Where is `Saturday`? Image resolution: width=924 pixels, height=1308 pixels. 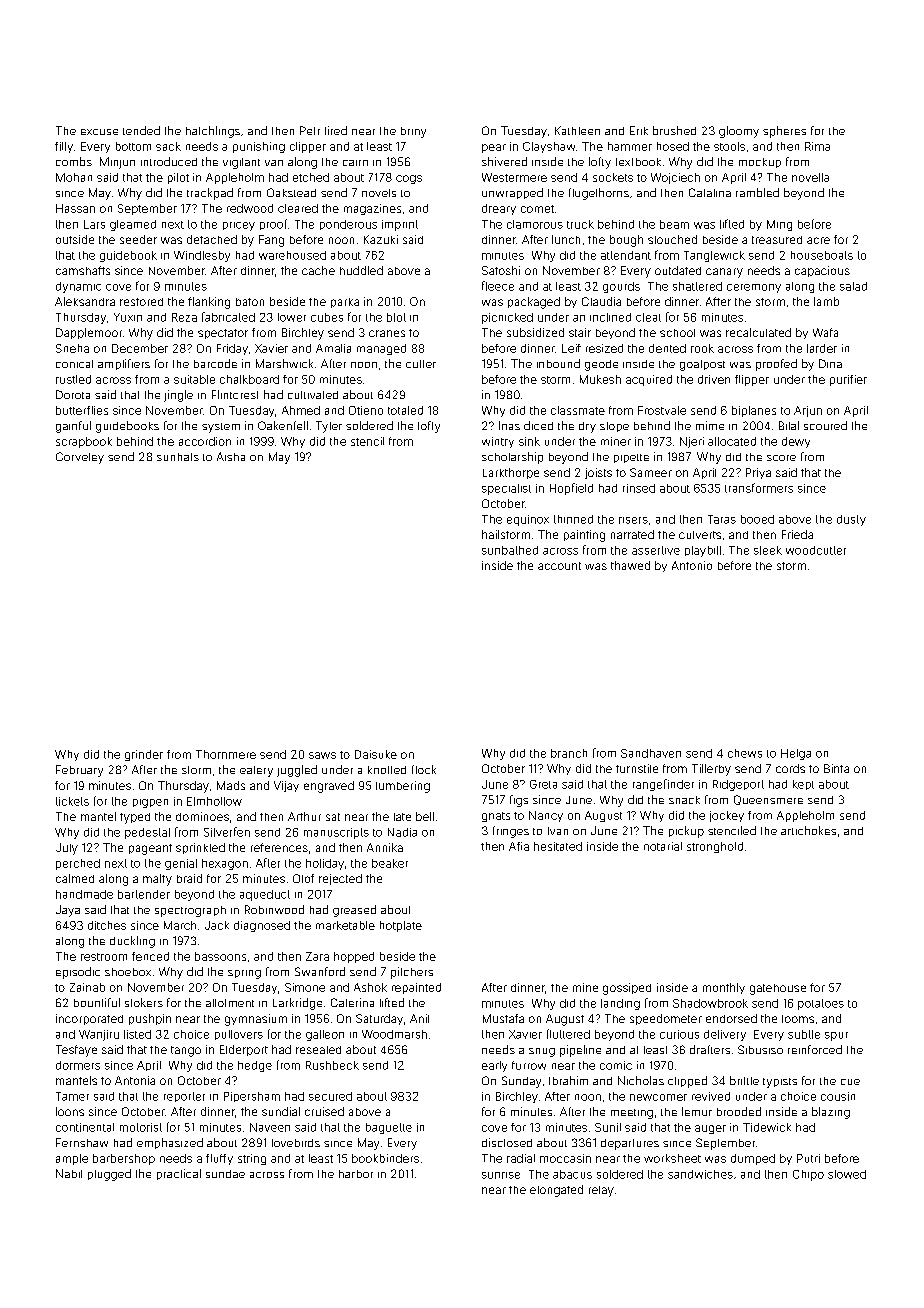 Saturday is located at coordinates (379, 1019).
